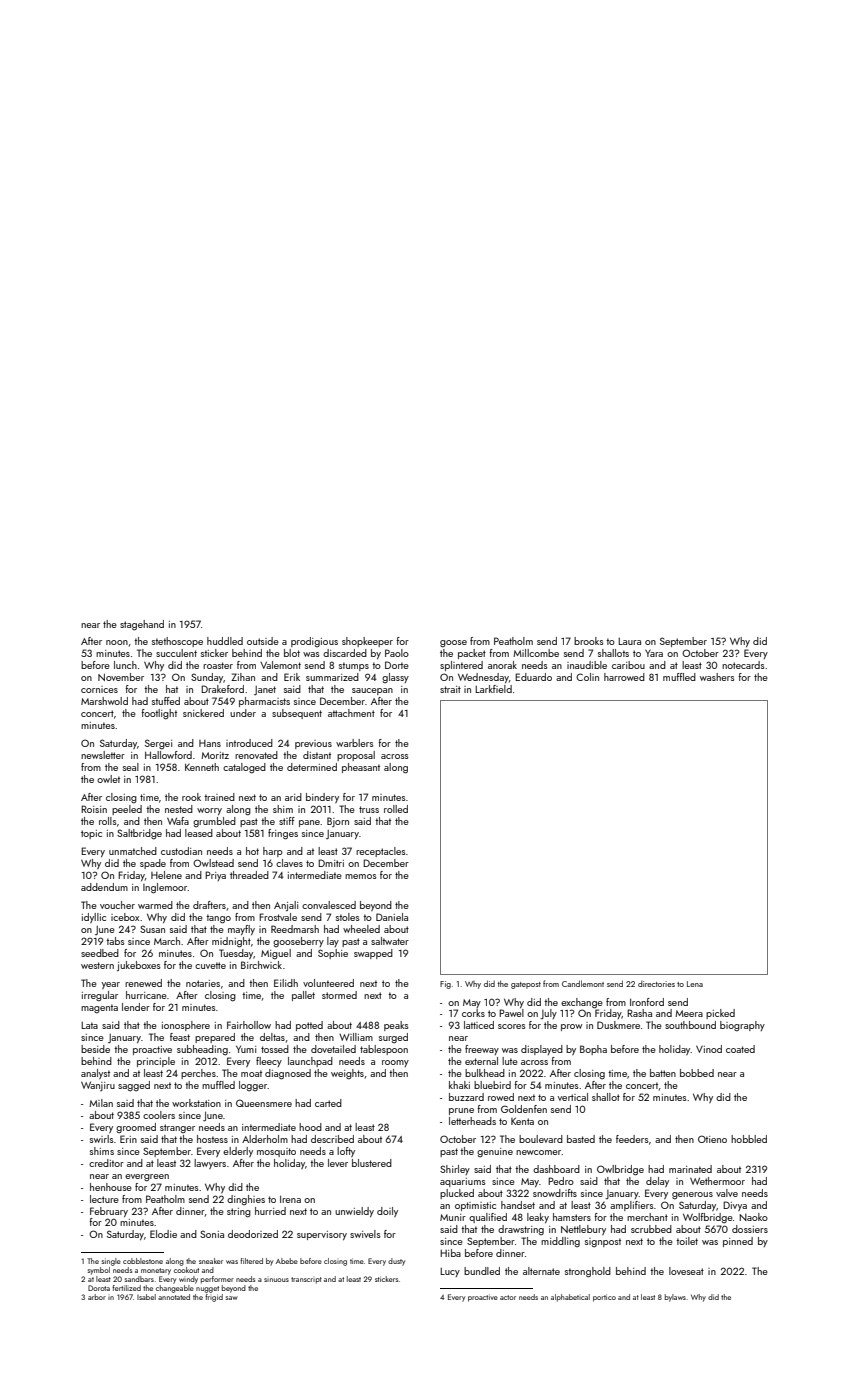 The width and height of the image is (849, 1400). Describe the element at coordinates (142, 625) in the image. I see `stagehand` at that location.
